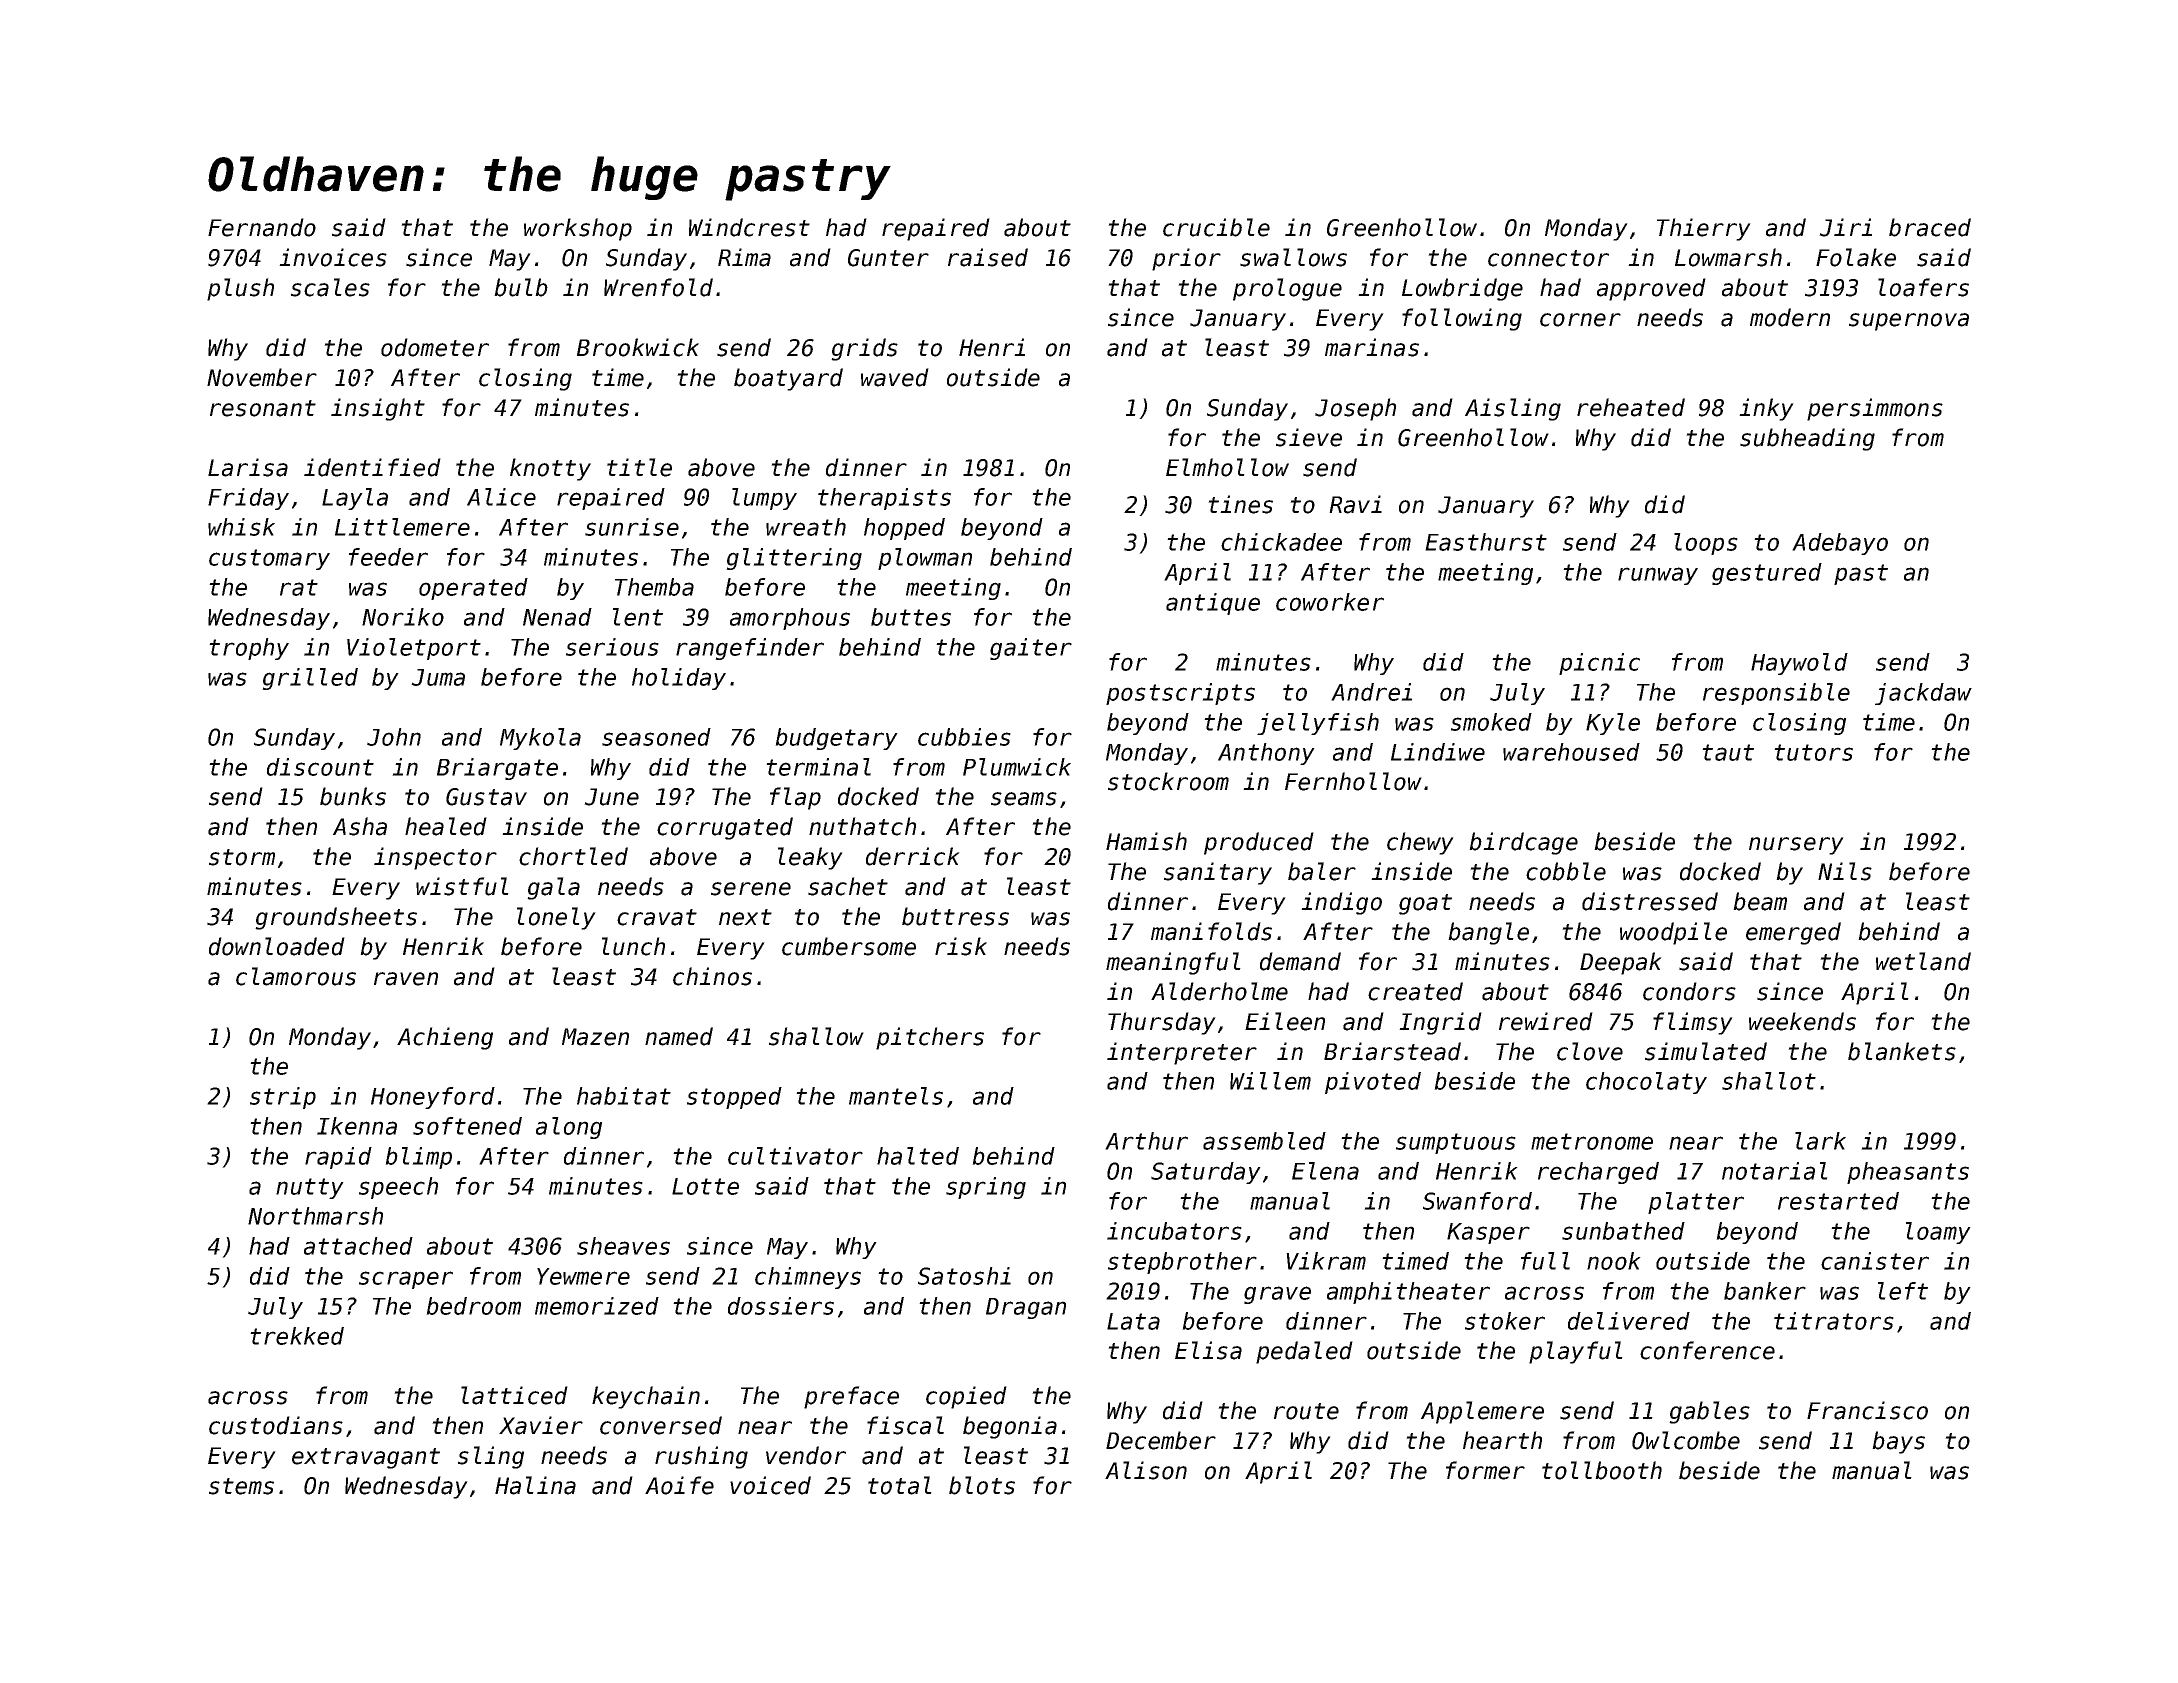  Describe the element at coordinates (849, 946) in the page. I see `cumbersome` at that location.
